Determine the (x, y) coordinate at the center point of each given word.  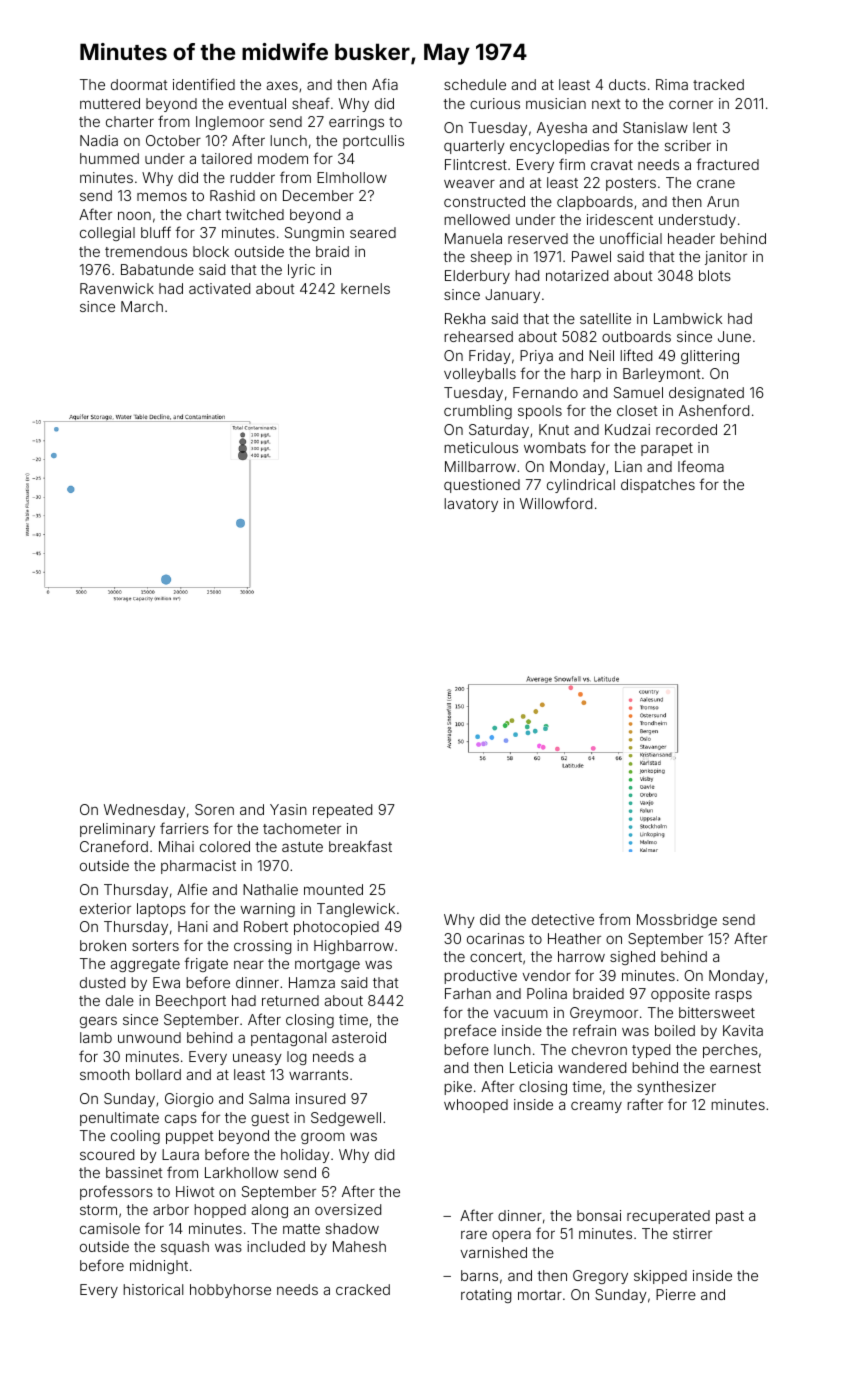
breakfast (360, 846)
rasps (733, 996)
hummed (109, 158)
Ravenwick (117, 288)
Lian (628, 466)
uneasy (257, 1059)
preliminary (117, 830)
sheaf (311, 103)
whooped (476, 1106)
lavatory (471, 505)
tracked (718, 84)
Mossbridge (677, 921)
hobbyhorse (230, 1291)
